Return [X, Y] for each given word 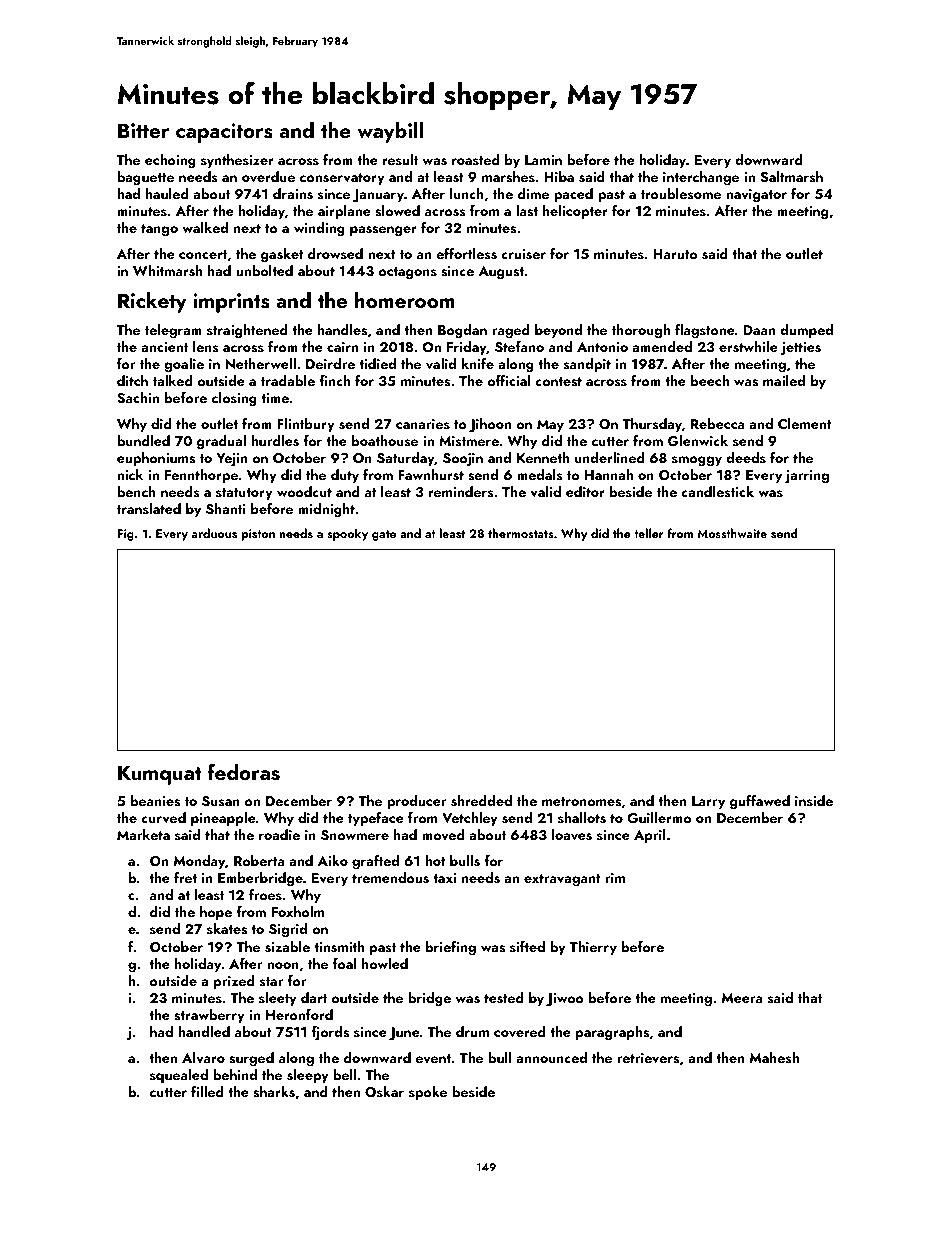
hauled [167, 193]
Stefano [519, 347]
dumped [806, 331]
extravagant [562, 880]
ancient [164, 347]
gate [384, 535]
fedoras [244, 772]
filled [207, 1091]
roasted [476, 159]
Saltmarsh [792, 177]
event [433, 1058]
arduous [214, 533]
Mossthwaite [732, 533]
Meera [742, 998]
